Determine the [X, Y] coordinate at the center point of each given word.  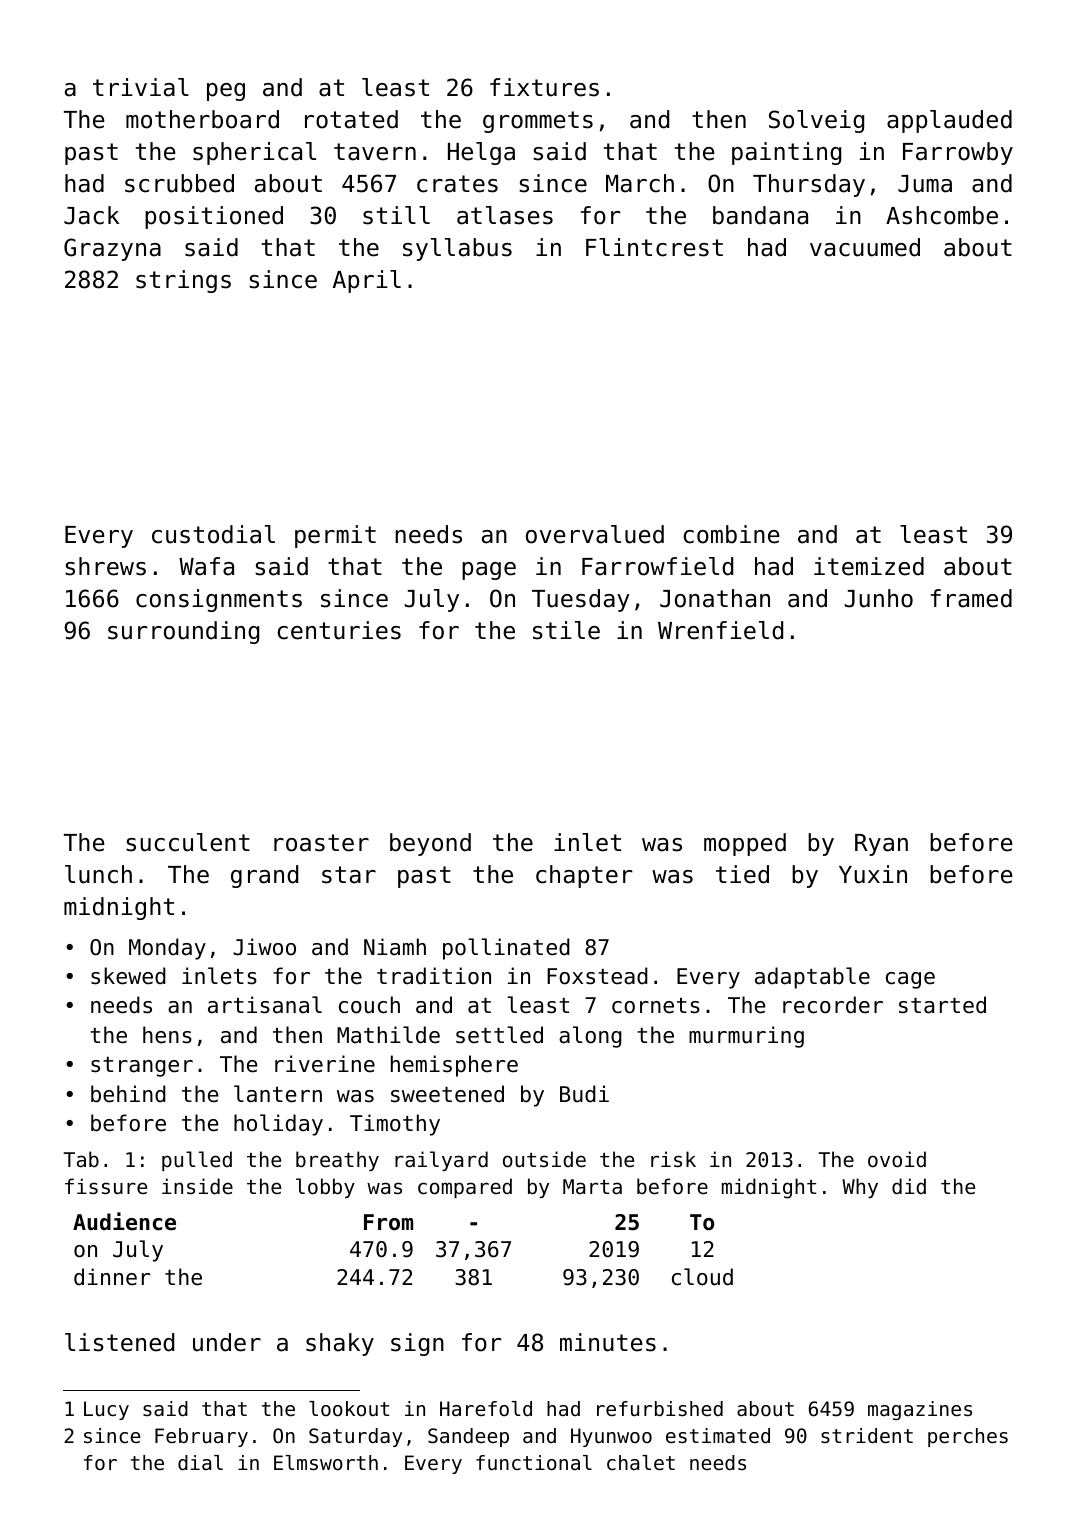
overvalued [595, 534]
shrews [105, 566]
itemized [869, 566]
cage [910, 980]
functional [534, 1463]
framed [971, 598]
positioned [214, 217]
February [201, 1437]
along [590, 1037]
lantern [278, 1094]
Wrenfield [720, 630]
